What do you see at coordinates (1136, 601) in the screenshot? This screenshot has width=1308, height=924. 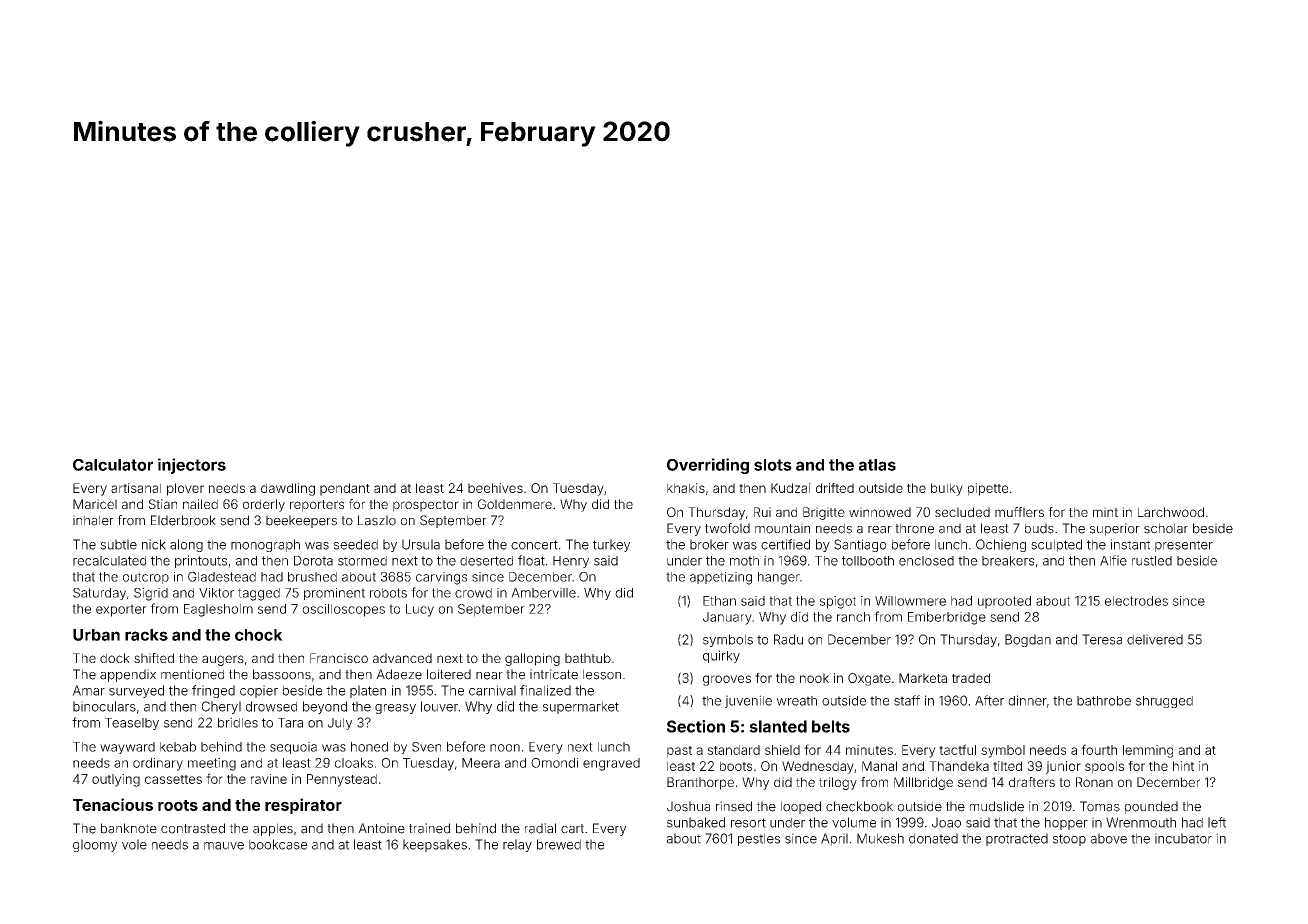 I see `electrodes` at bounding box center [1136, 601].
